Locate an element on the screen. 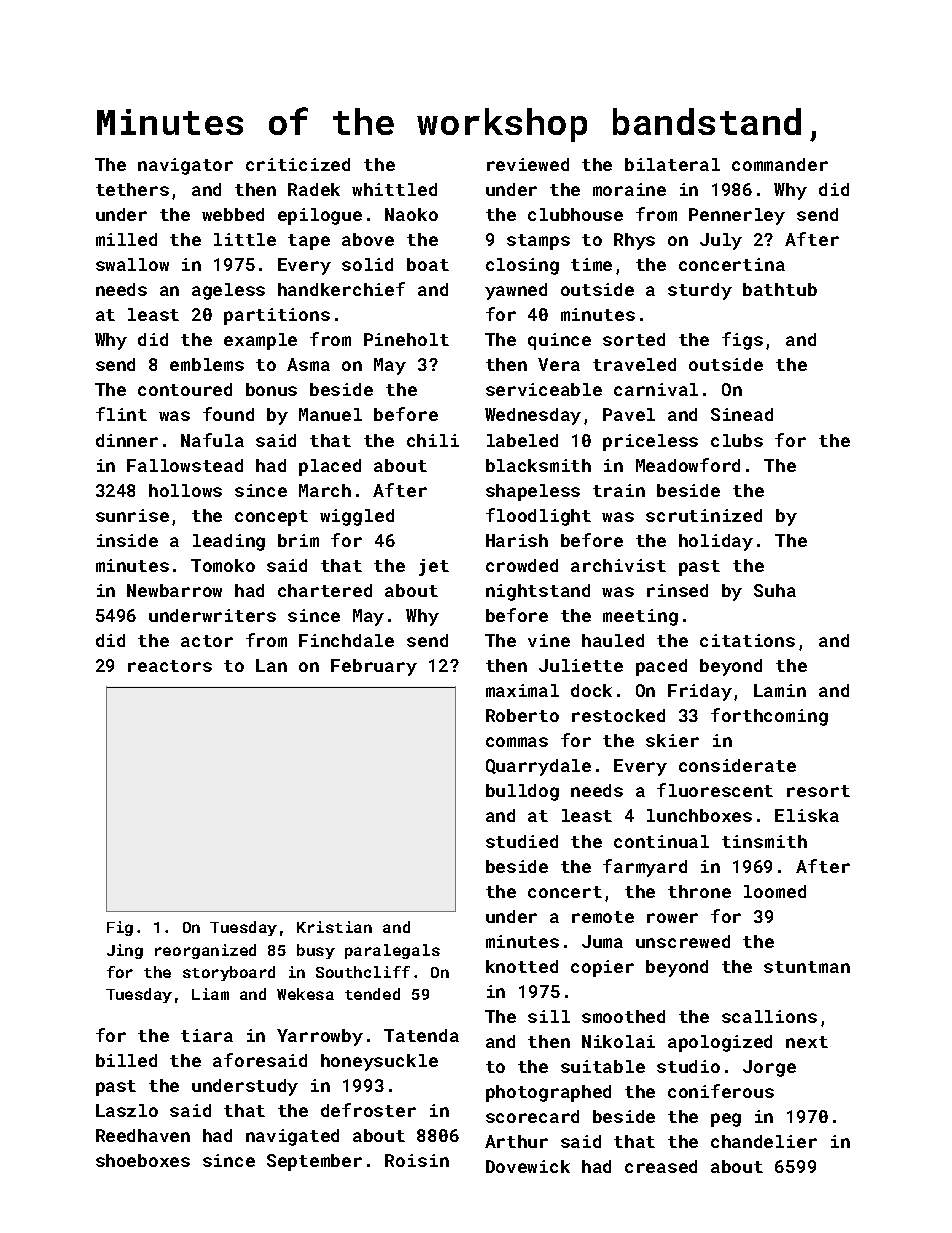  reviewed is located at coordinates (528, 164).
